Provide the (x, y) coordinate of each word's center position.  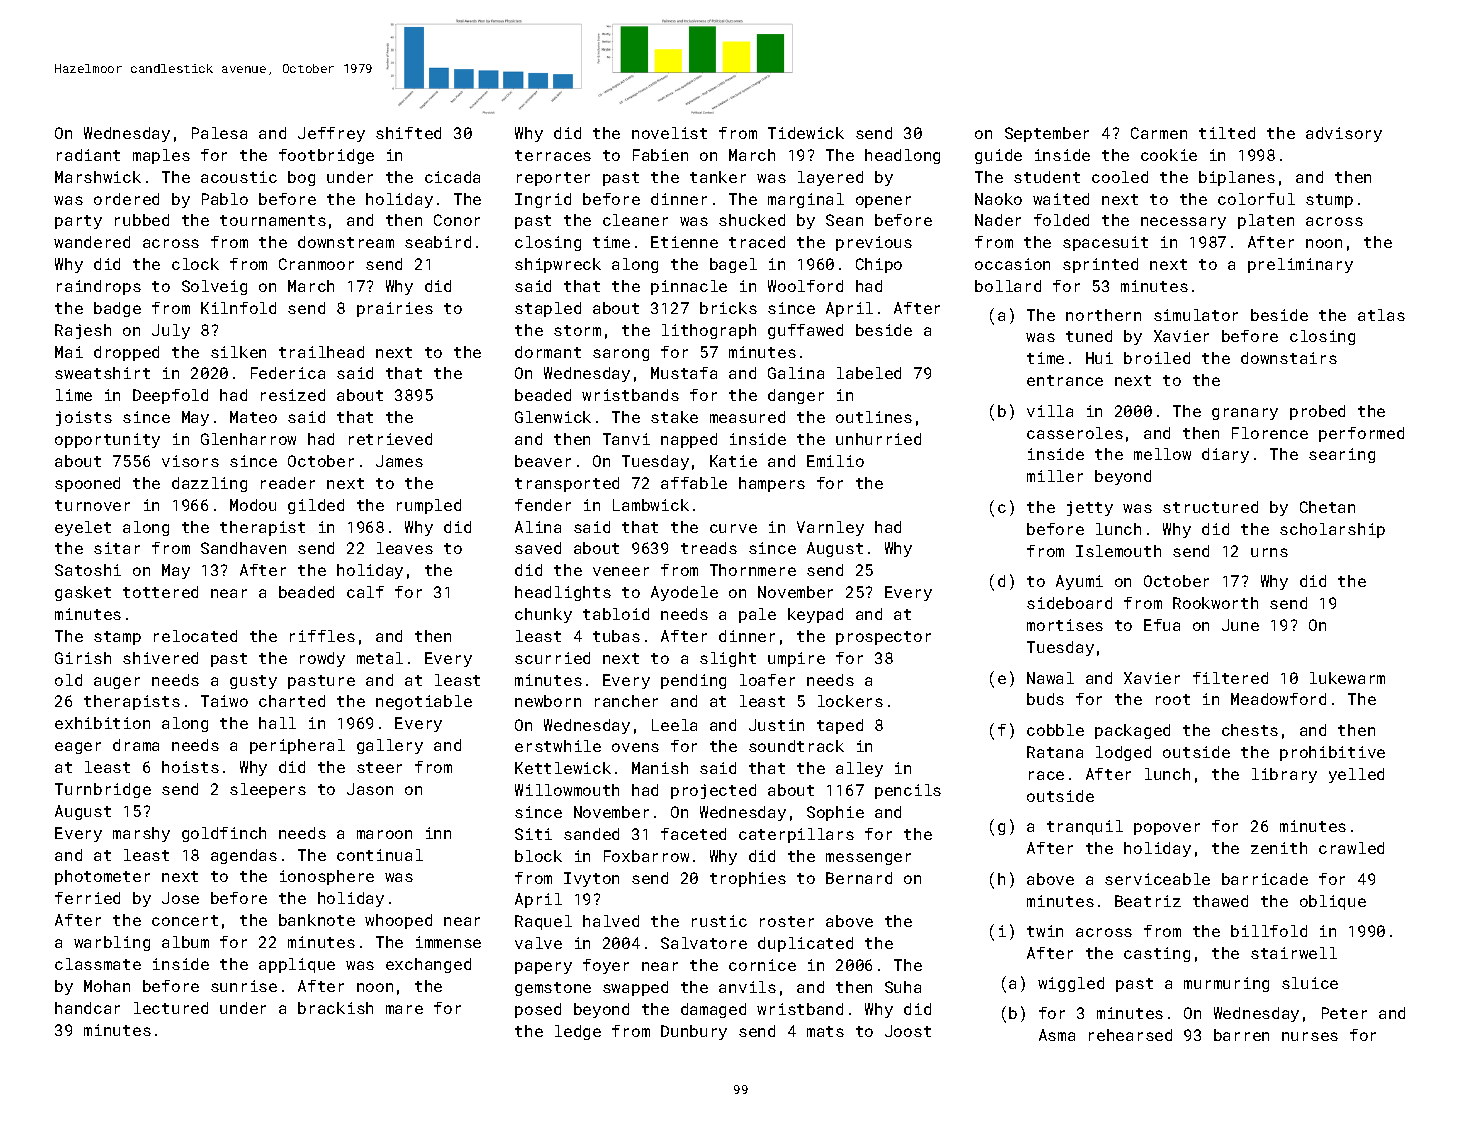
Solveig (214, 287)
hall (277, 723)
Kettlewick (563, 768)
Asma (1057, 1035)
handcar (87, 1008)
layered (830, 178)
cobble (1055, 730)
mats (825, 1031)
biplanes (1237, 178)
